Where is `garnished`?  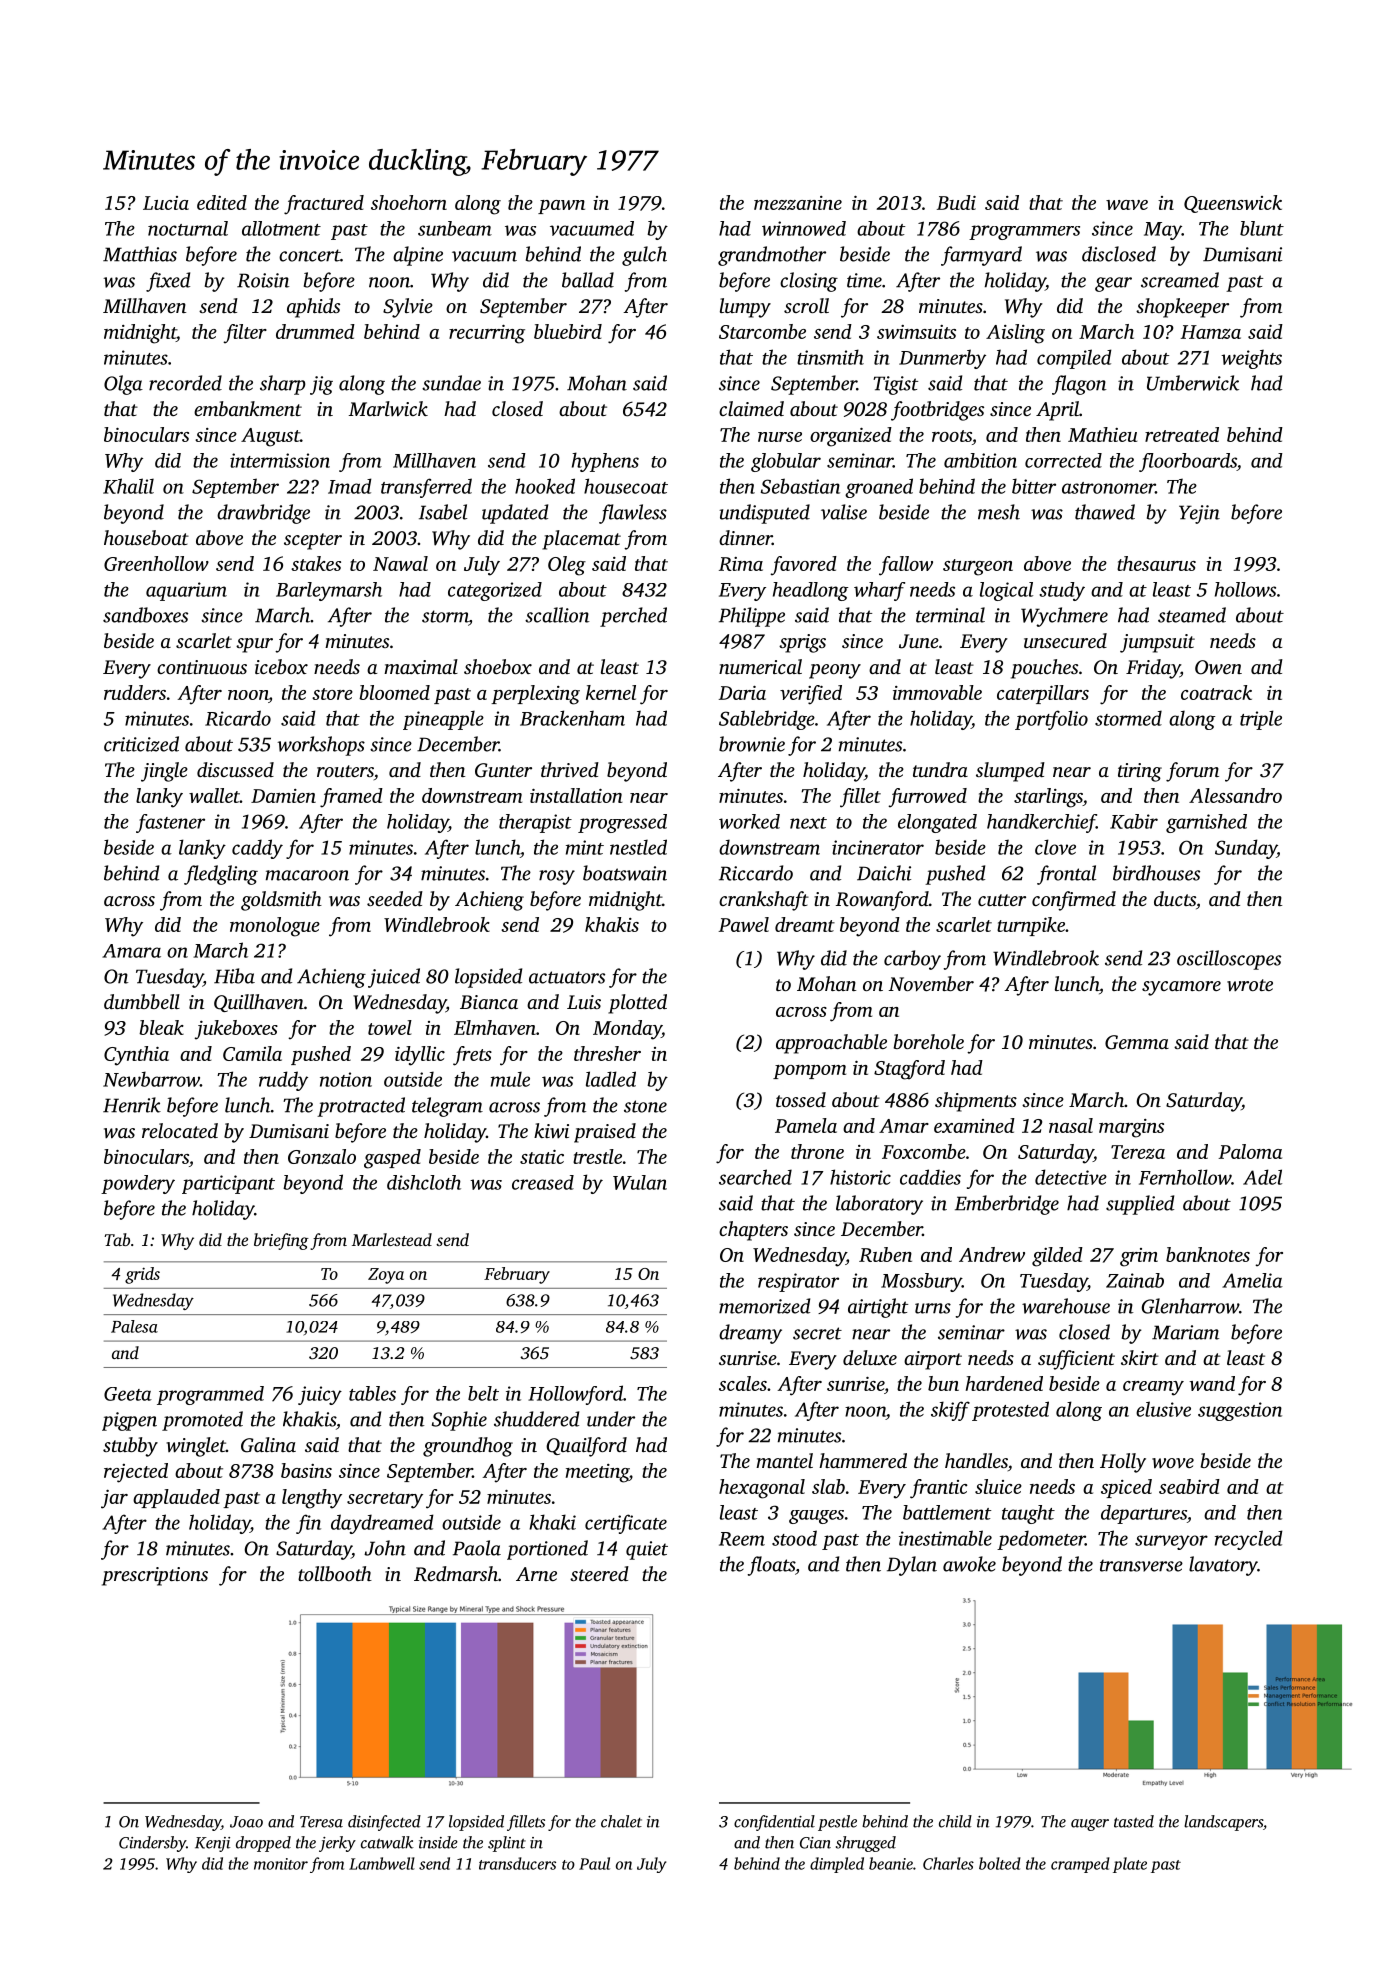 garnished is located at coordinates (1206, 823).
